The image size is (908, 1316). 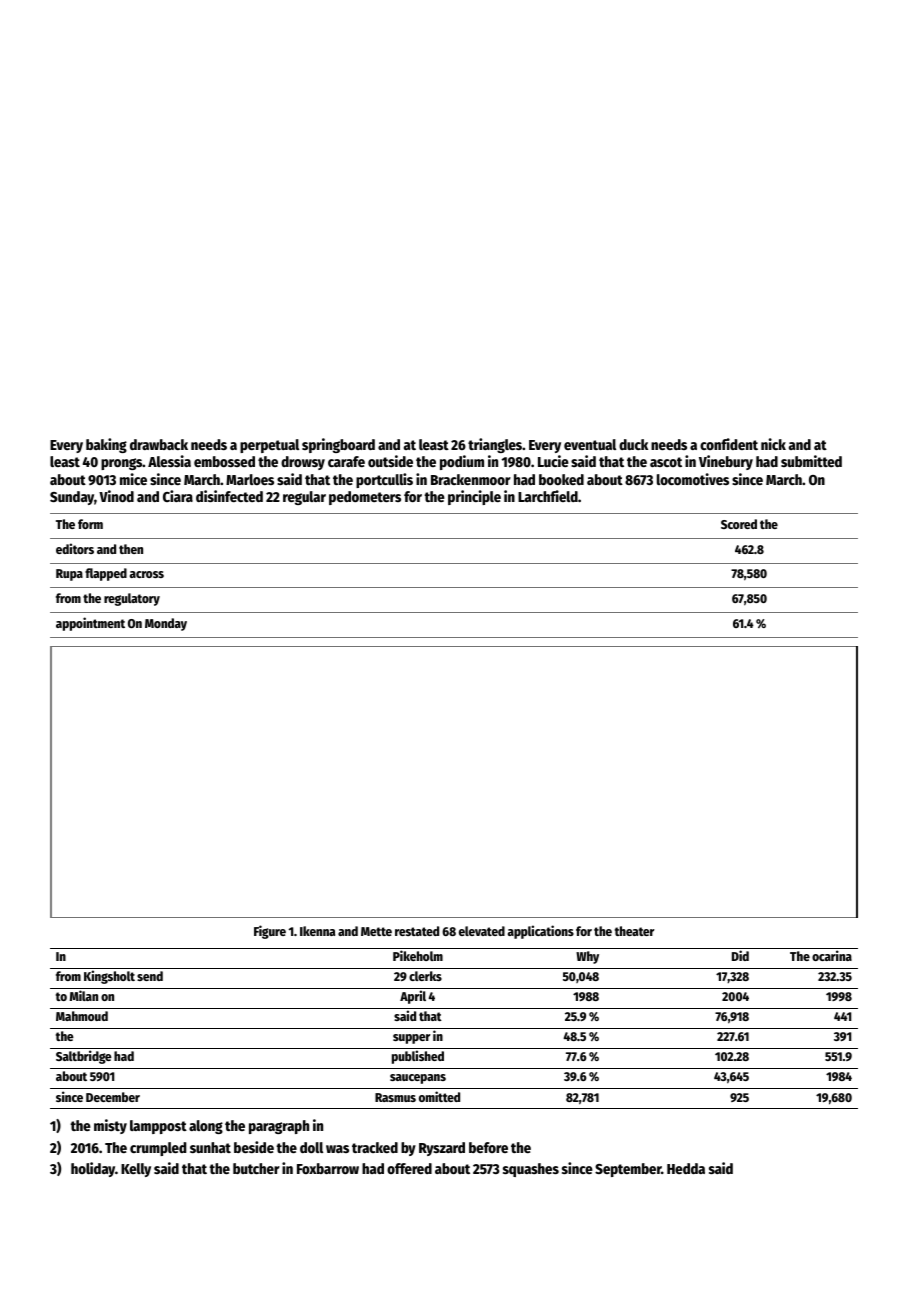 I want to click on applications, so click(x=541, y=932).
